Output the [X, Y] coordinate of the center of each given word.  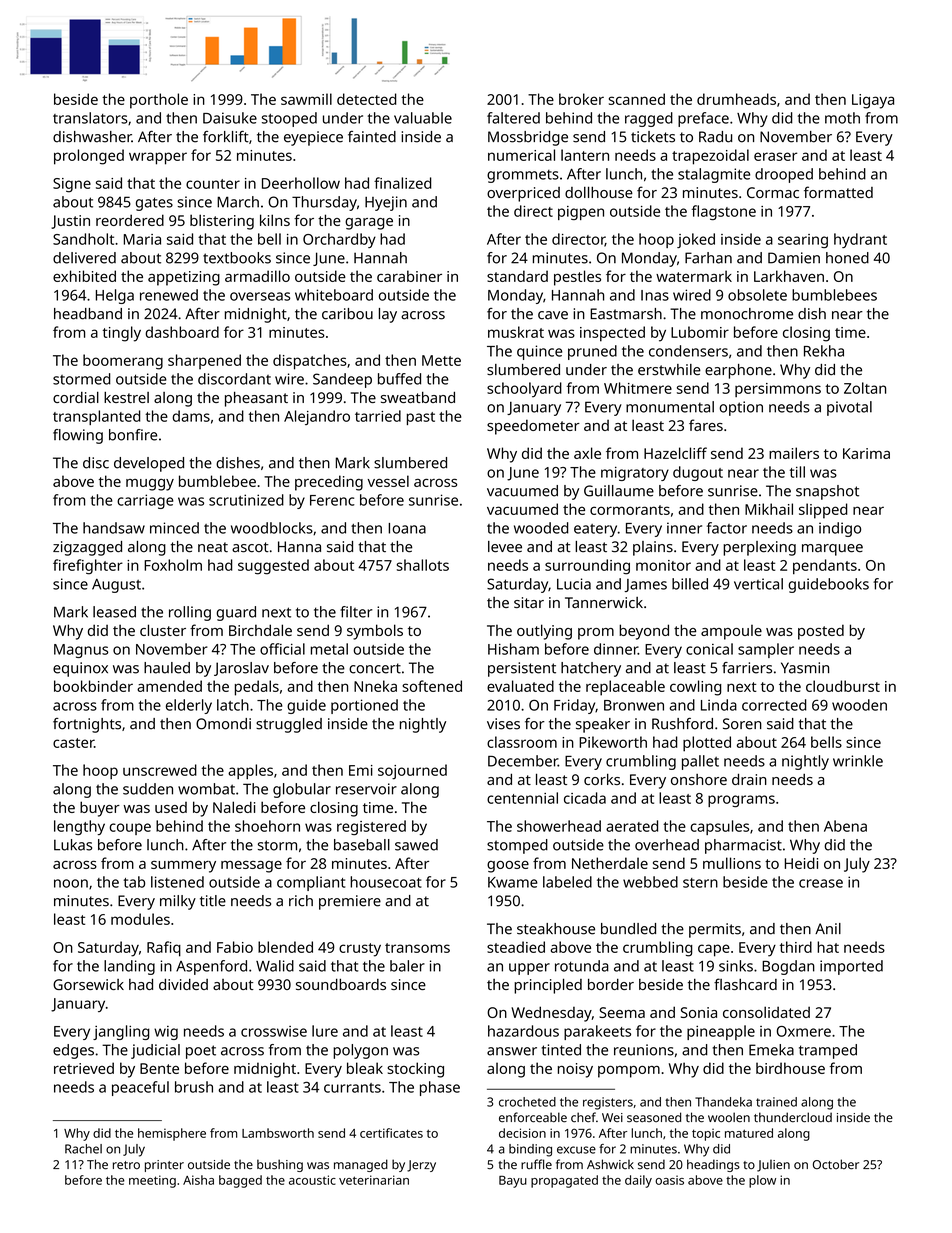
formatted [838, 192]
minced [174, 528]
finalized [402, 183]
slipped [823, 511]
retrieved [84, 1068]
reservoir [366, 789]
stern [700, 883]
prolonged [89, 157]
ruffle [536, 1164]
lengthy [79, 827]
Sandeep [342, 380]
